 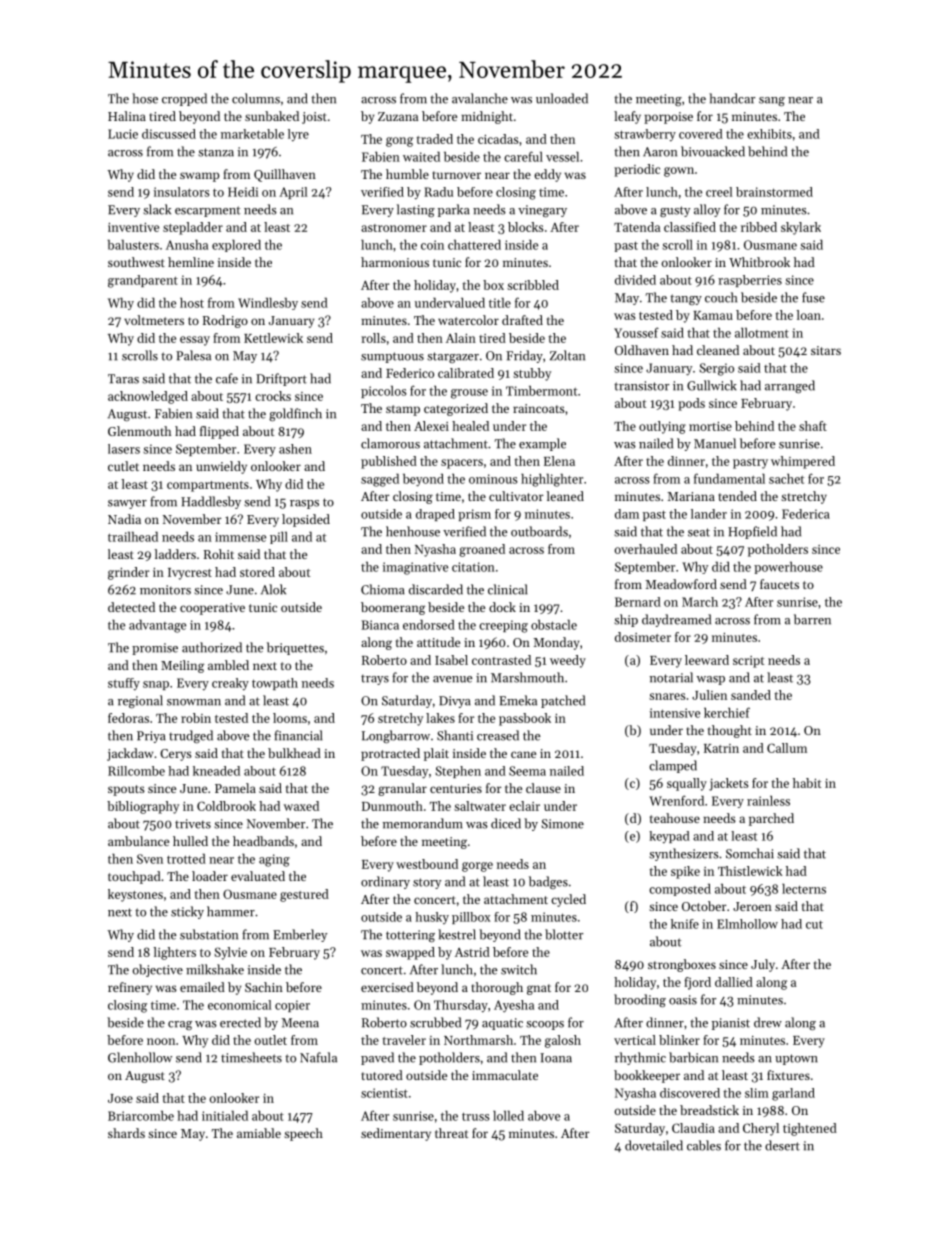 I want to click on grinder, so click(x=128, y=573).
